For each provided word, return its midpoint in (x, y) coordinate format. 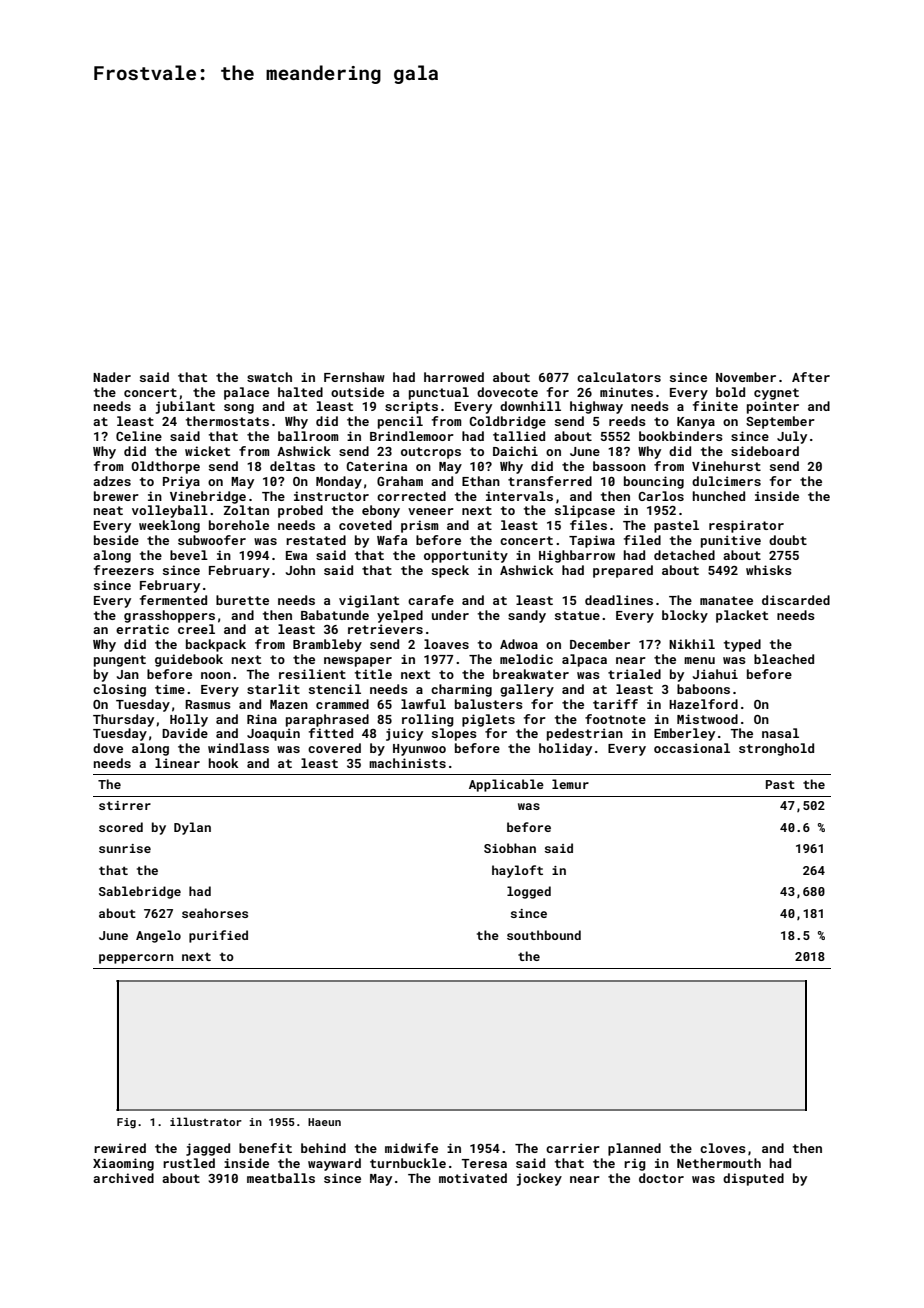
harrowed (454, 377)
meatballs (281, 1178)
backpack (216, 645)
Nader (112, 377)
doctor (661, 1178)
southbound (544, 935)
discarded (796, 600)
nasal (780, 733)
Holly (189, 720)
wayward (334, 1164)
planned (634, 1149)
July (792, 437)
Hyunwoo (419, 750)
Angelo (158, 936)
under (450, 615)
